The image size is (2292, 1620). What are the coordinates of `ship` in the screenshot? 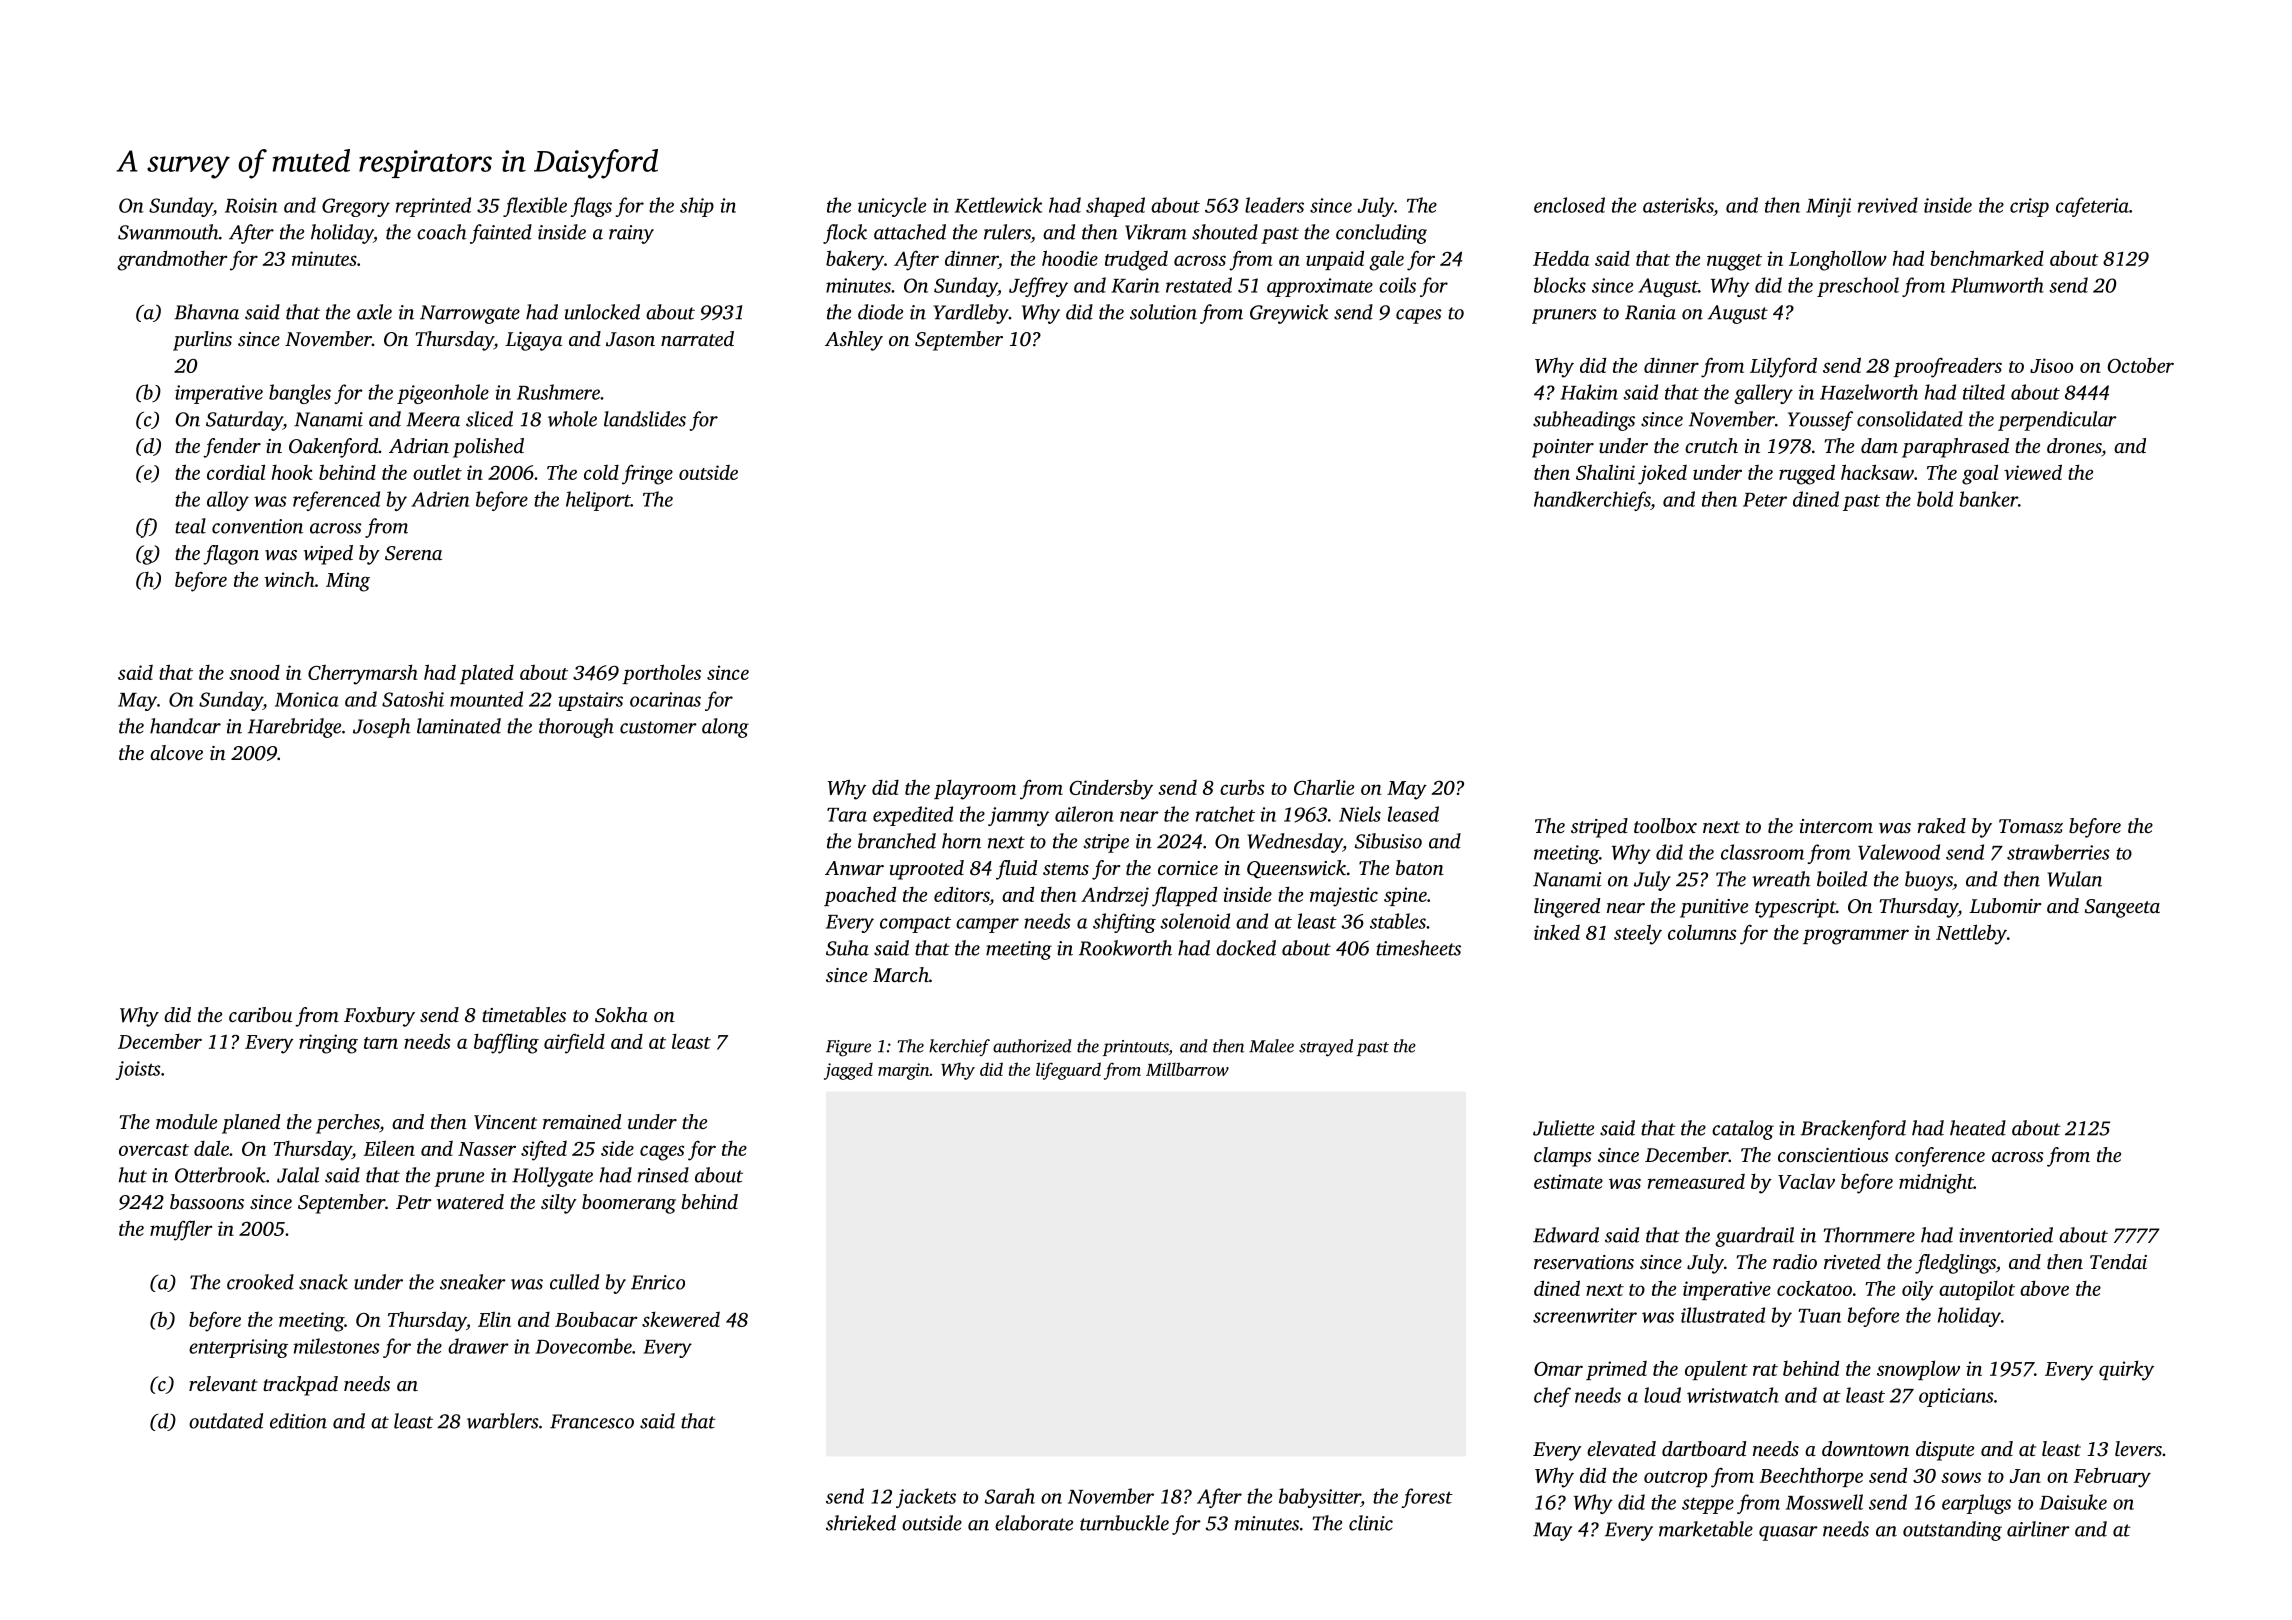 It's located at (697, 207).
